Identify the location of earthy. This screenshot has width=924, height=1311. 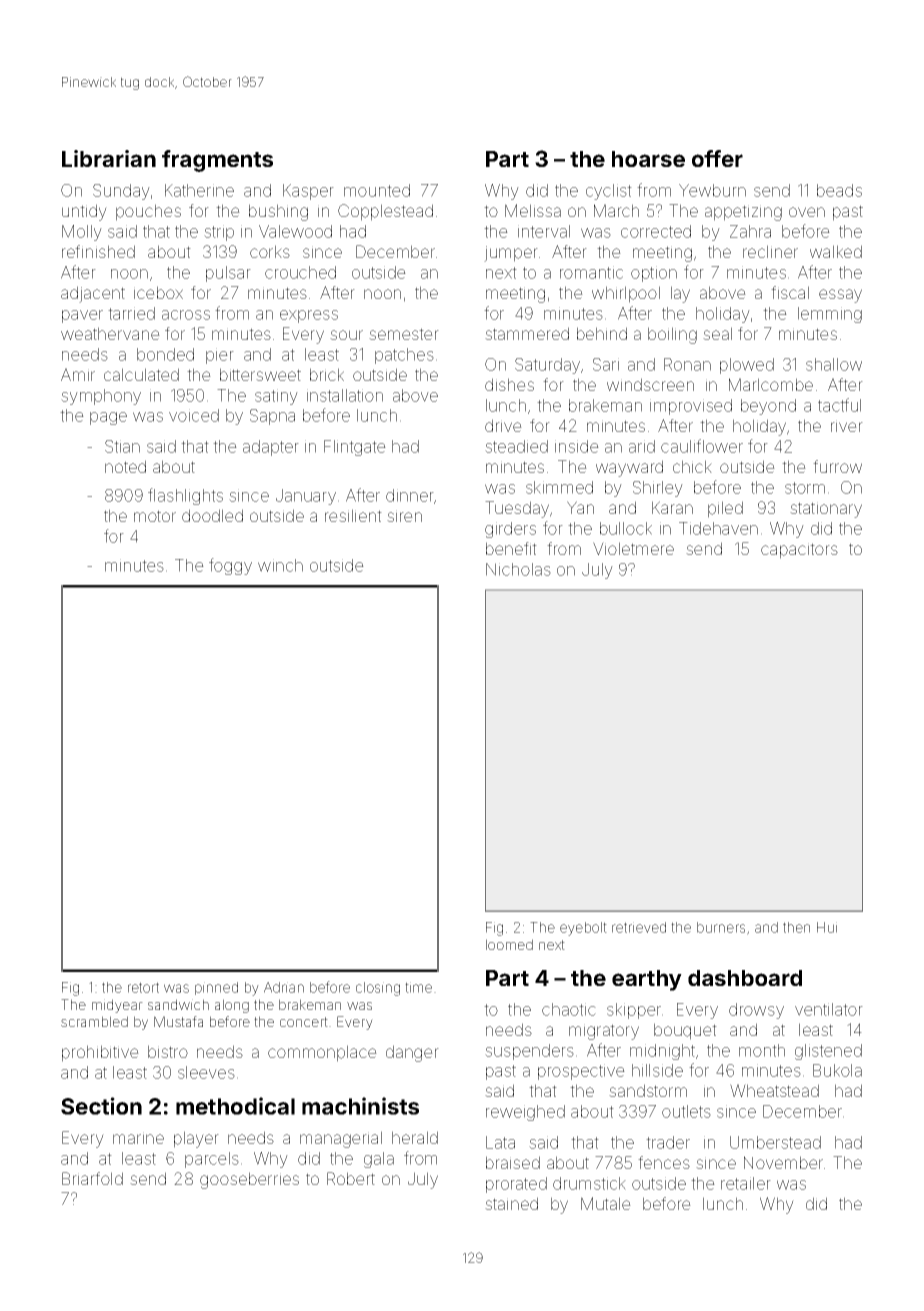
(647, 980).
